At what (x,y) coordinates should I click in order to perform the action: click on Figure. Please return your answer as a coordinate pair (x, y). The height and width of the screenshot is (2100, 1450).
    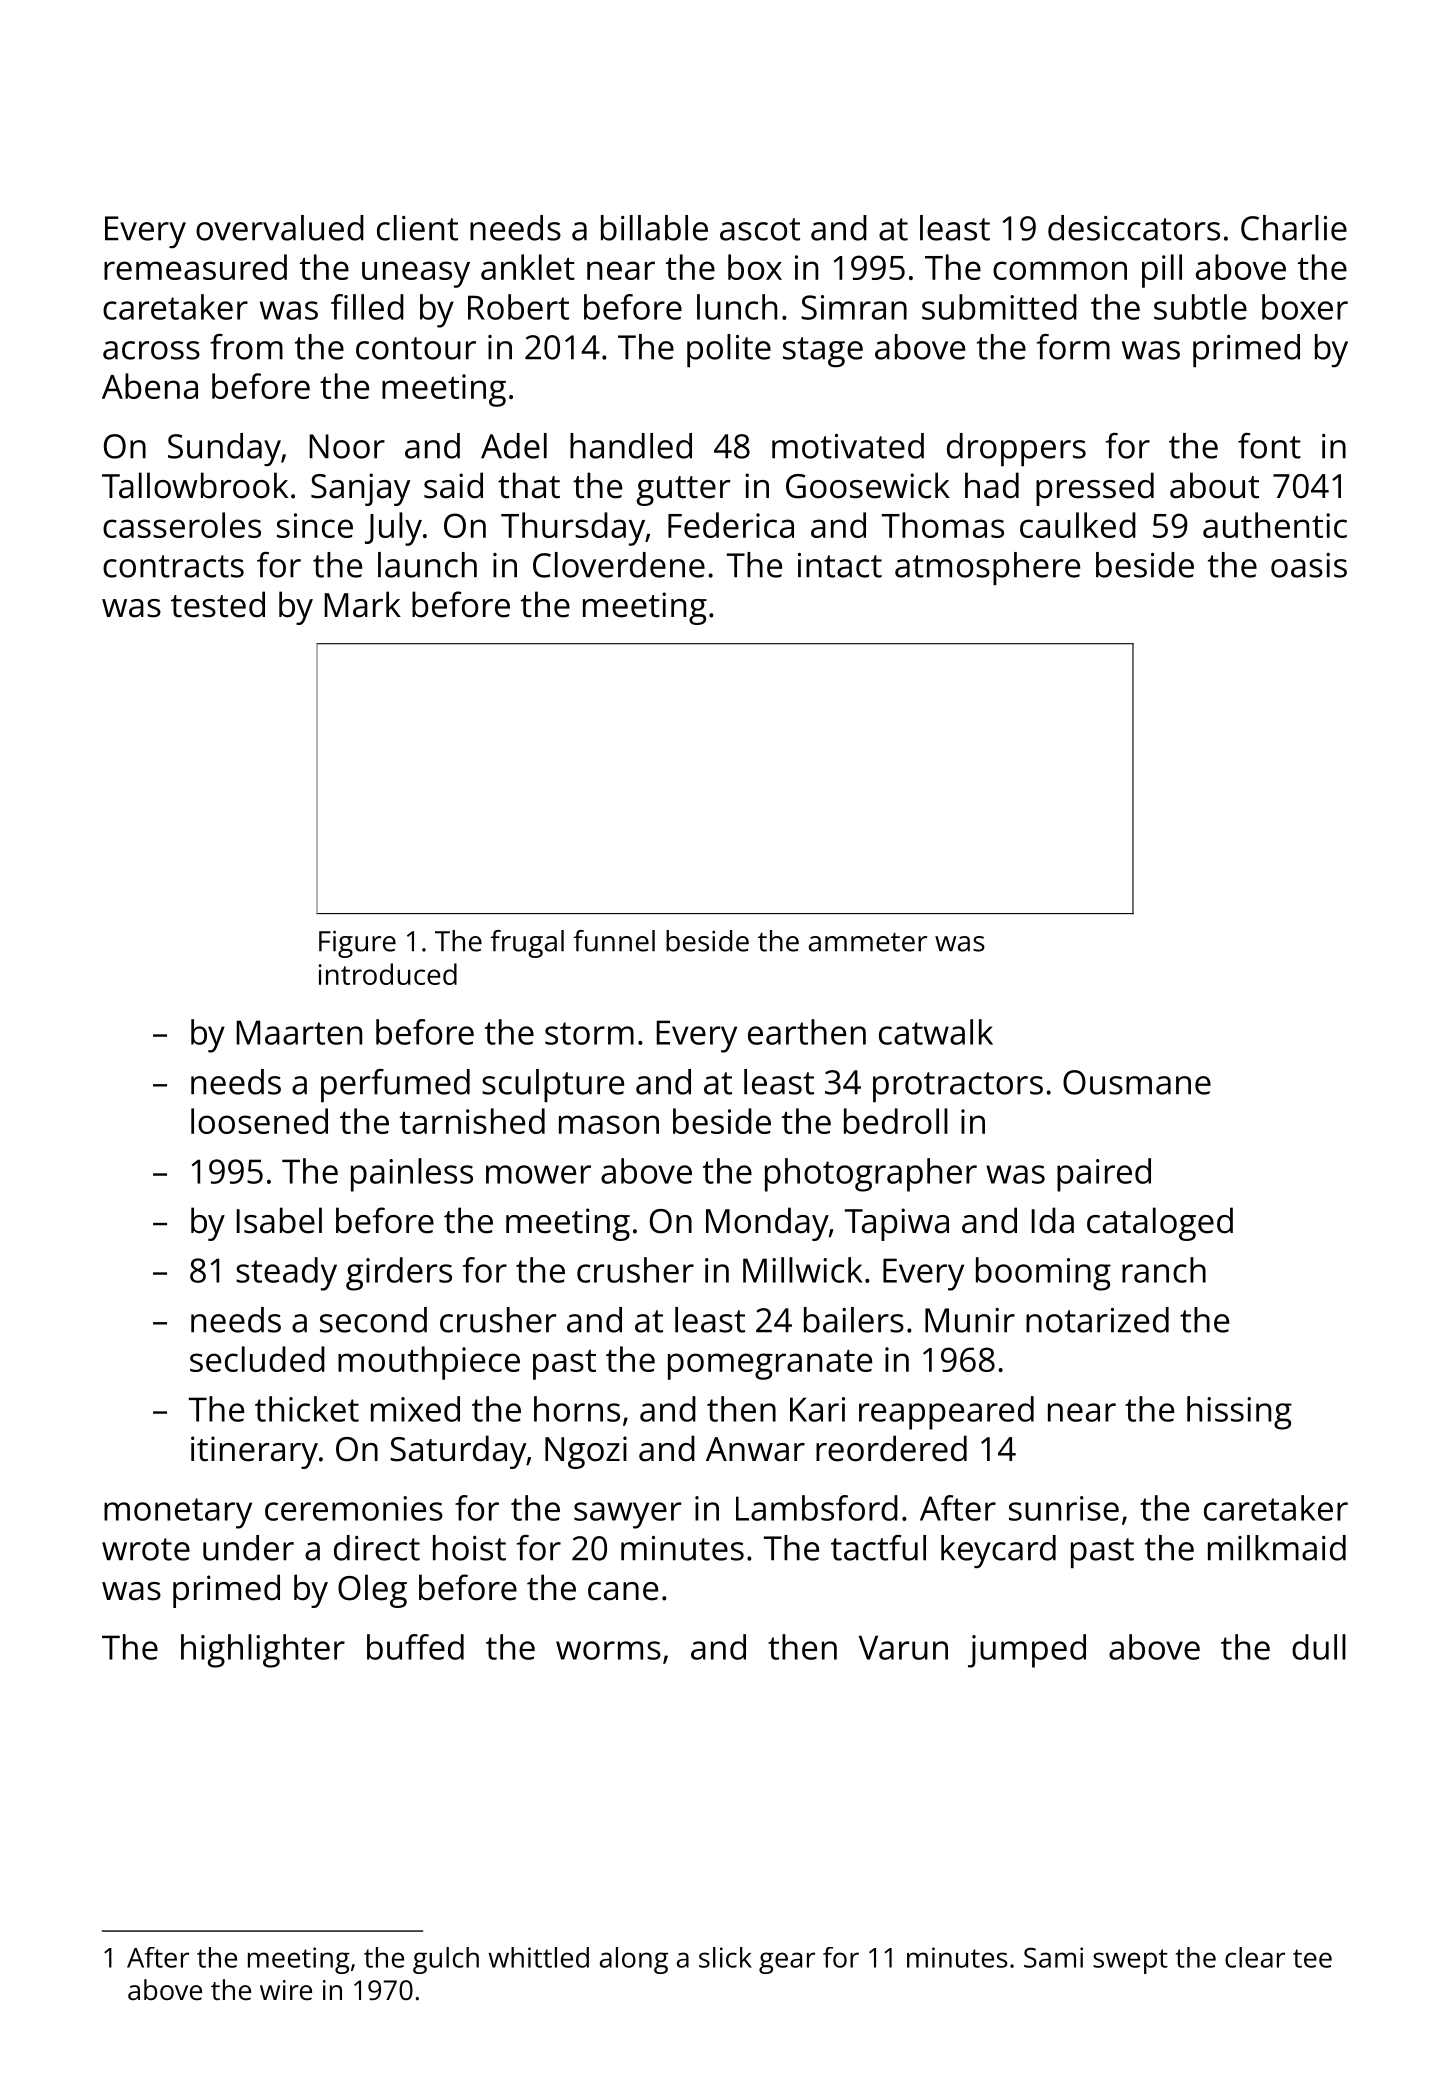
    Looking at the image, I should click on (357, 944).
